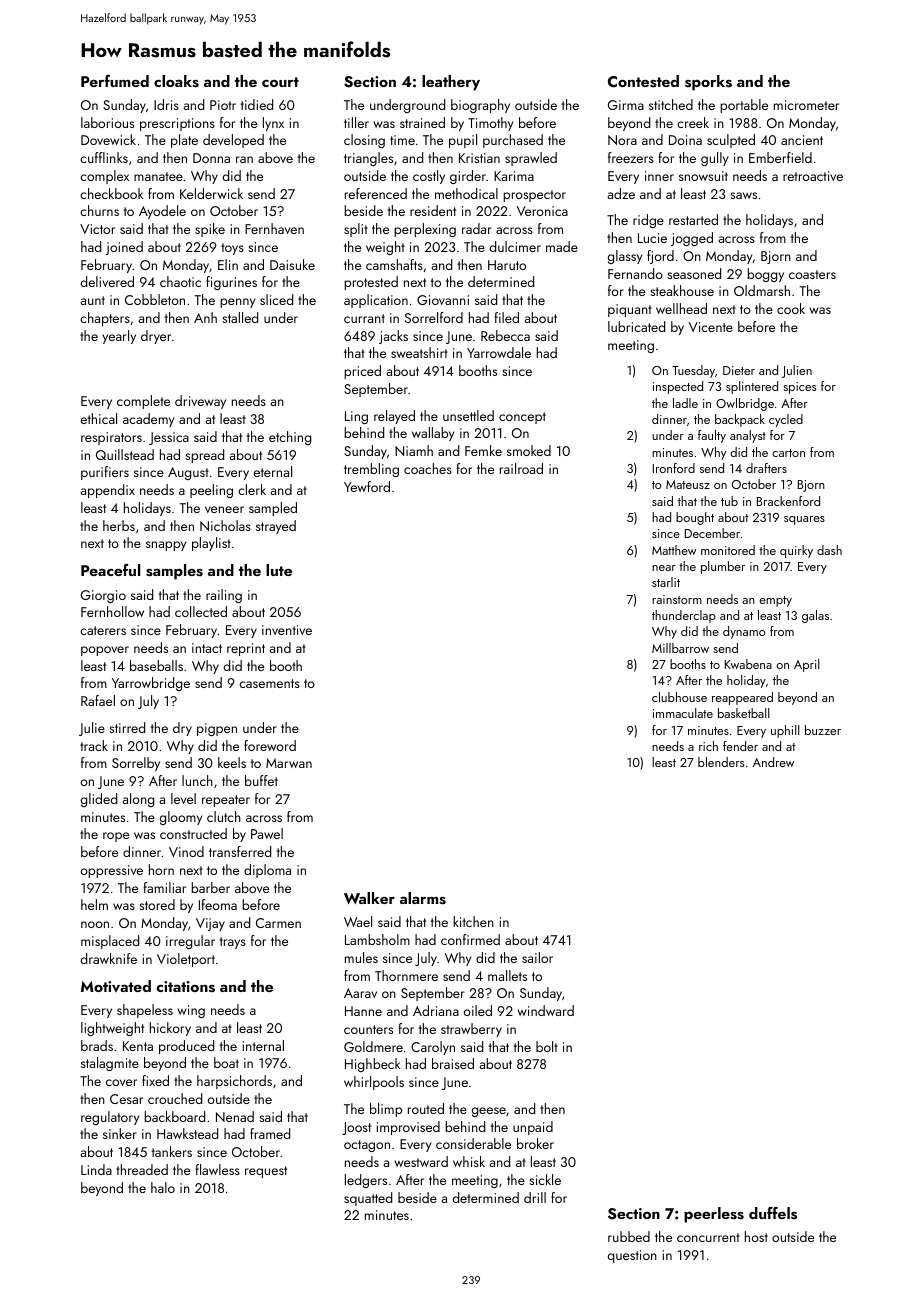 The image size is (924, 1308). I want to click on pigpen, so click(217, 729).
